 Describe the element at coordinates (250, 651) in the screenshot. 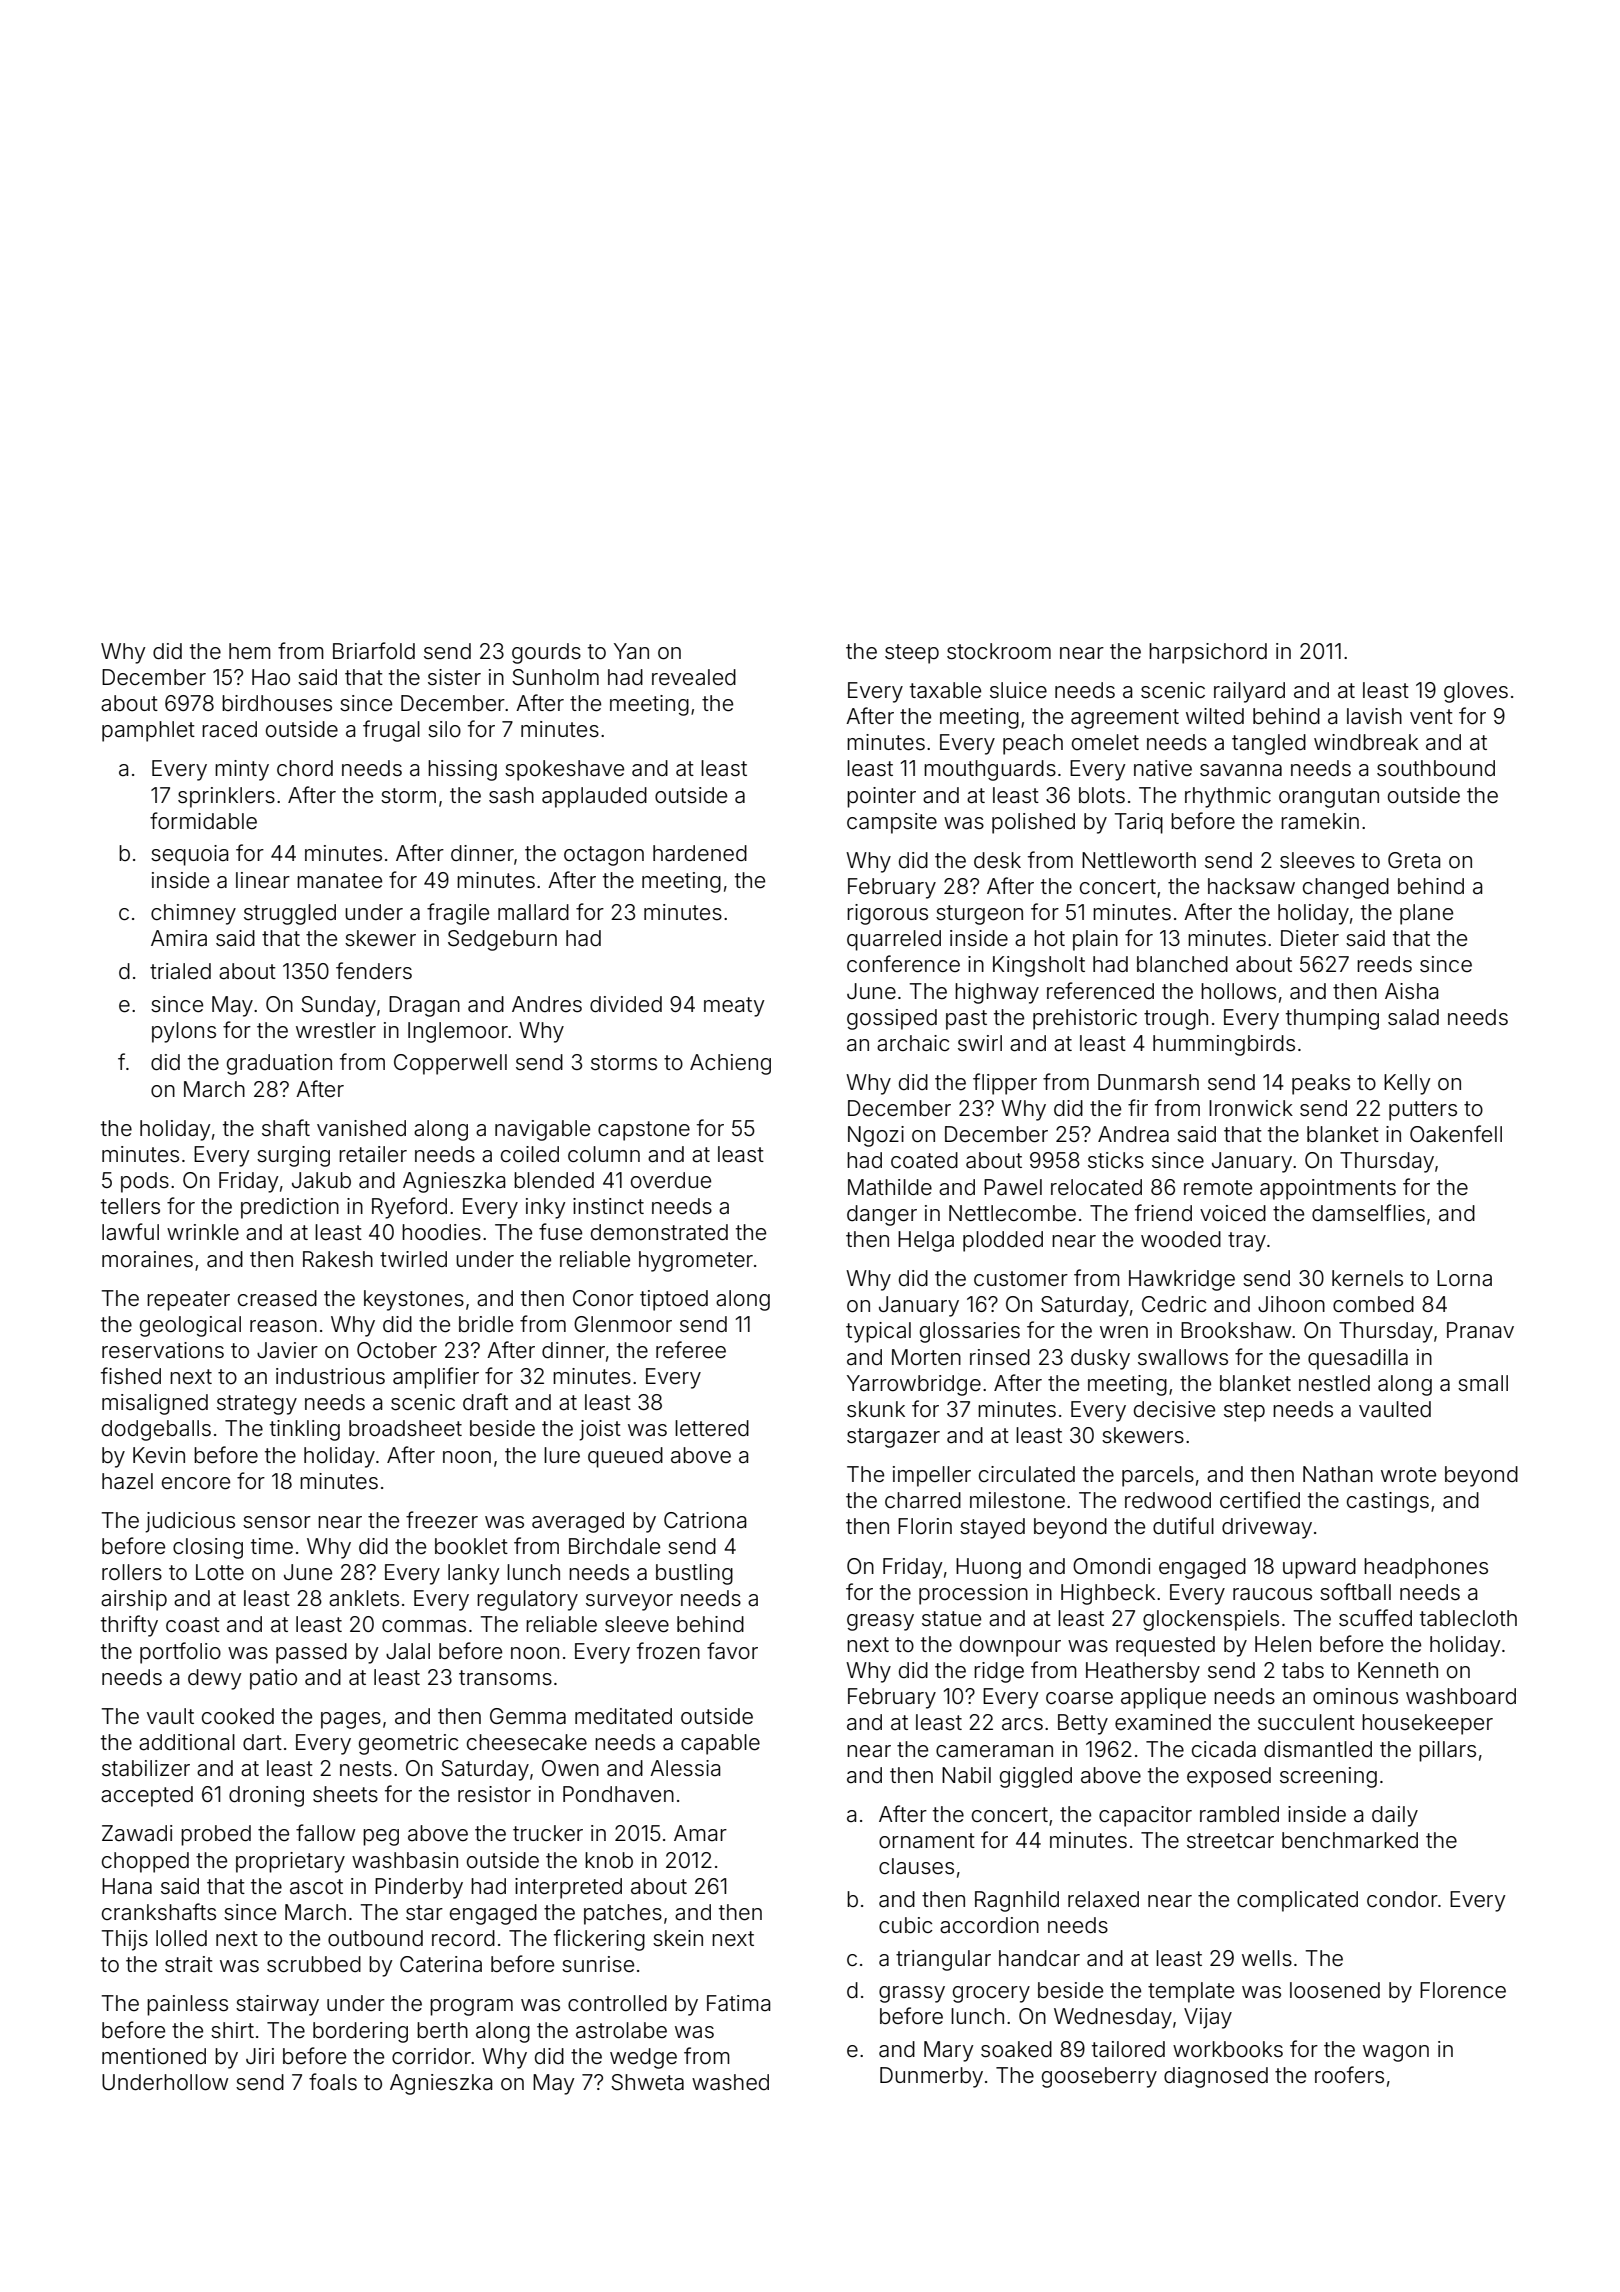

I see `hem` at that location.
